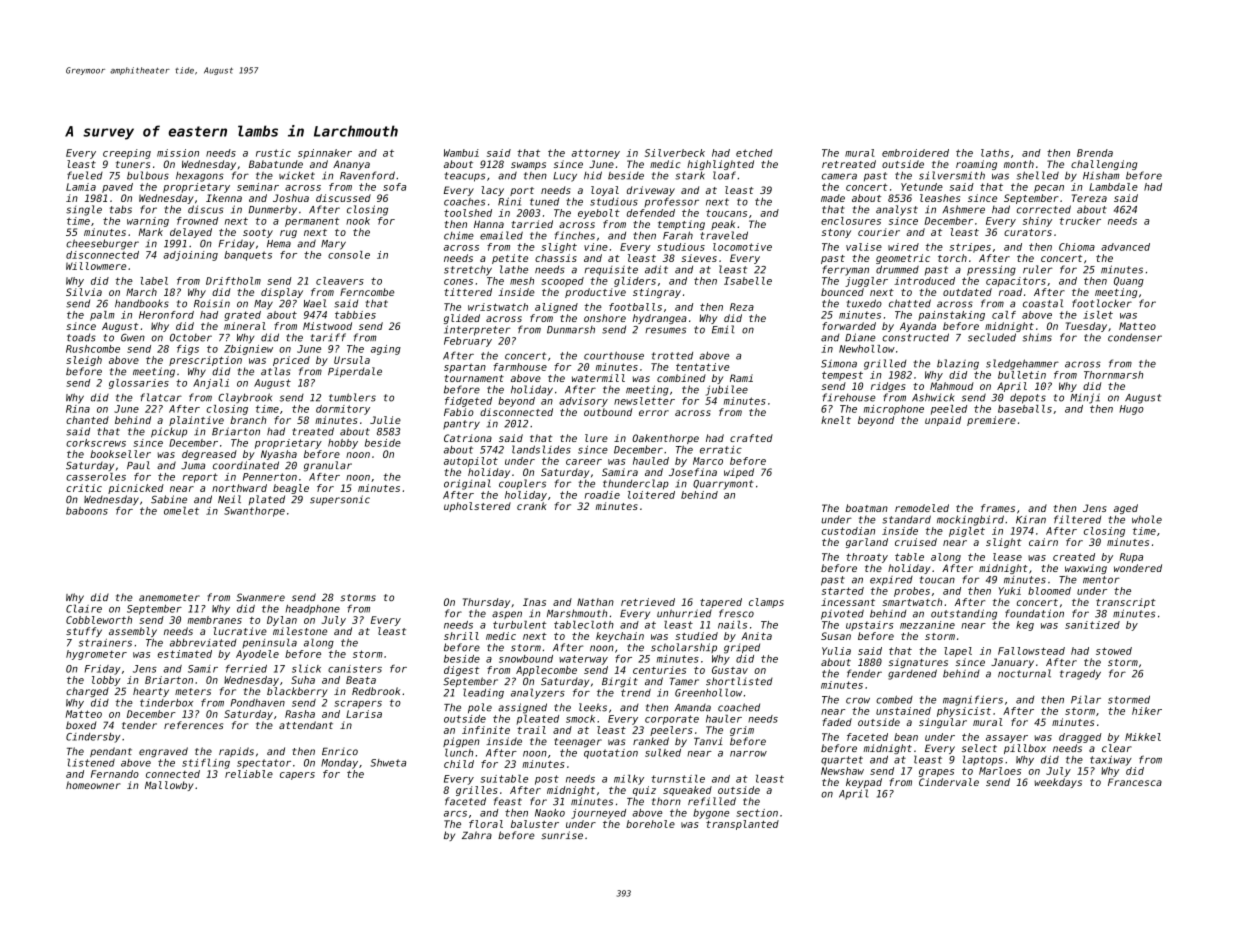 The height and width of the page is (952, 1233). I want to click on weekdays, so click(1058, 783).
